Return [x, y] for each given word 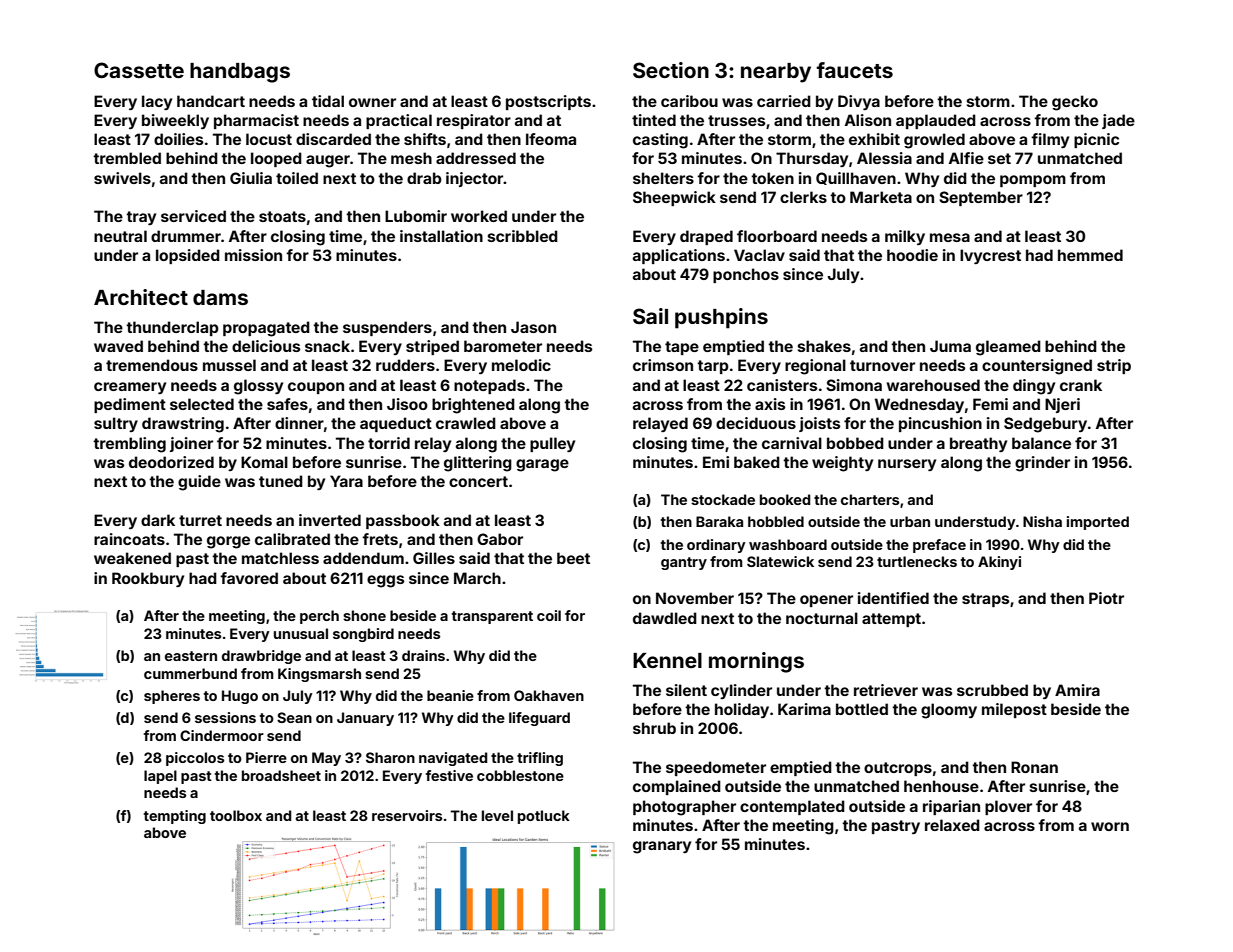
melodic [521, 365]
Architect [141, 297]
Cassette [139, 70]
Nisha [1042, 521]
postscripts [548, 102]
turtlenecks [917, 561]
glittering [478, 464]
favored [249, 578]
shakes [824, 346]
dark [158, 520]
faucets [855, 70]
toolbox [236, 815]
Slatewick [780, 561]
